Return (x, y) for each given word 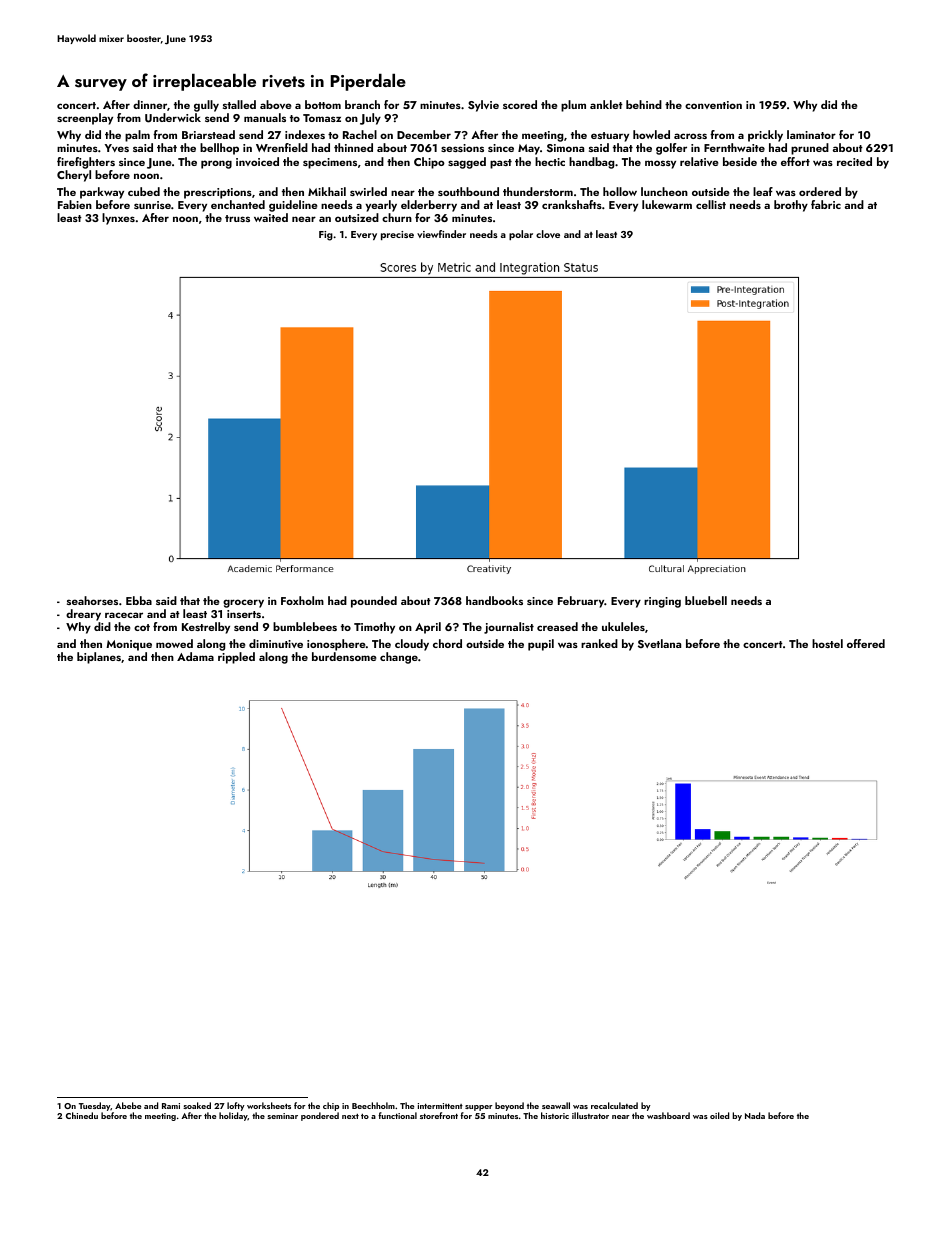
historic (555, 1115)
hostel (827, 643)
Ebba (139, 600)
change (399, 658)
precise (397, 235)
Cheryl (74, 176)
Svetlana (659, 643)
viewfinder (441, 234)
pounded (374, 602)
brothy (791, 206)
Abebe (128, 1105)
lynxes (118, 219)
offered (866, 643)
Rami (171, 1106)
